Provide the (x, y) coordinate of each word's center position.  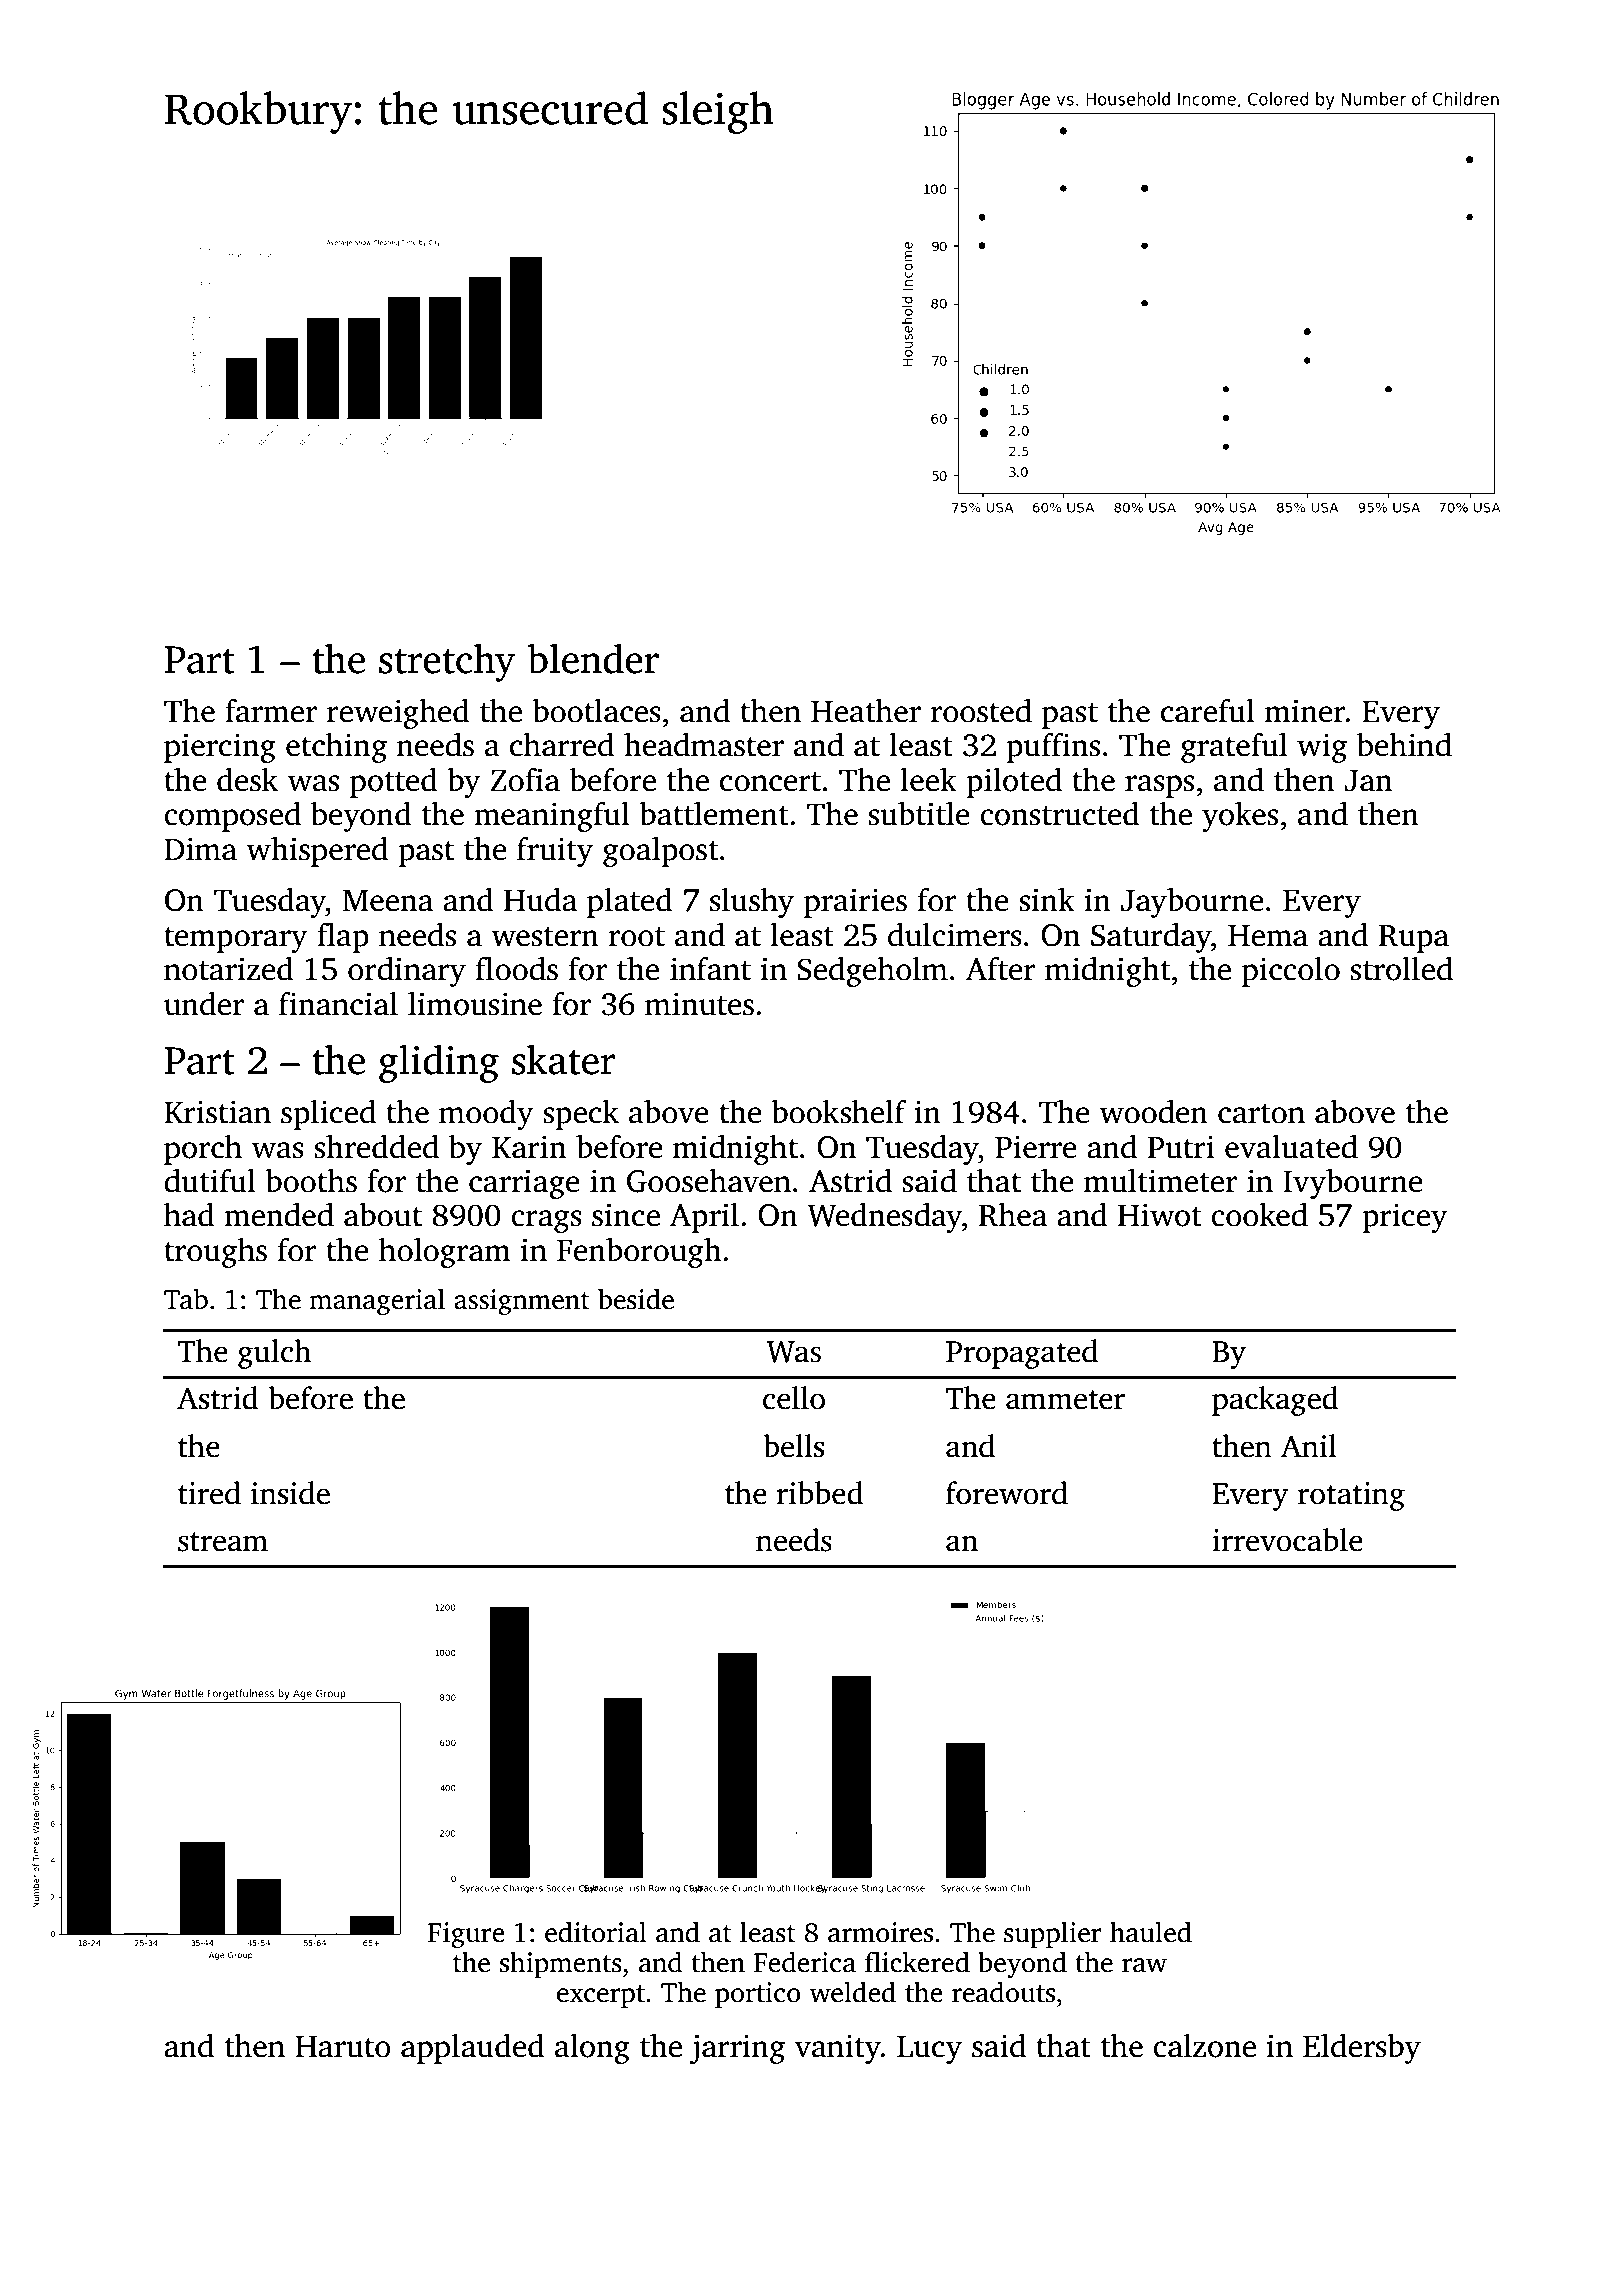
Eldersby (1362, 2049)
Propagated (1022, 1354)
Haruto (343, 2047)
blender (593, 658)
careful (1208, 711)
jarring (737, 2049)
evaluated (1291, 1147)
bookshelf (839, 1112)
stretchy (447, 662)
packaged (1275, 1401)
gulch (274, 1354)
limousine (475, 1004)
